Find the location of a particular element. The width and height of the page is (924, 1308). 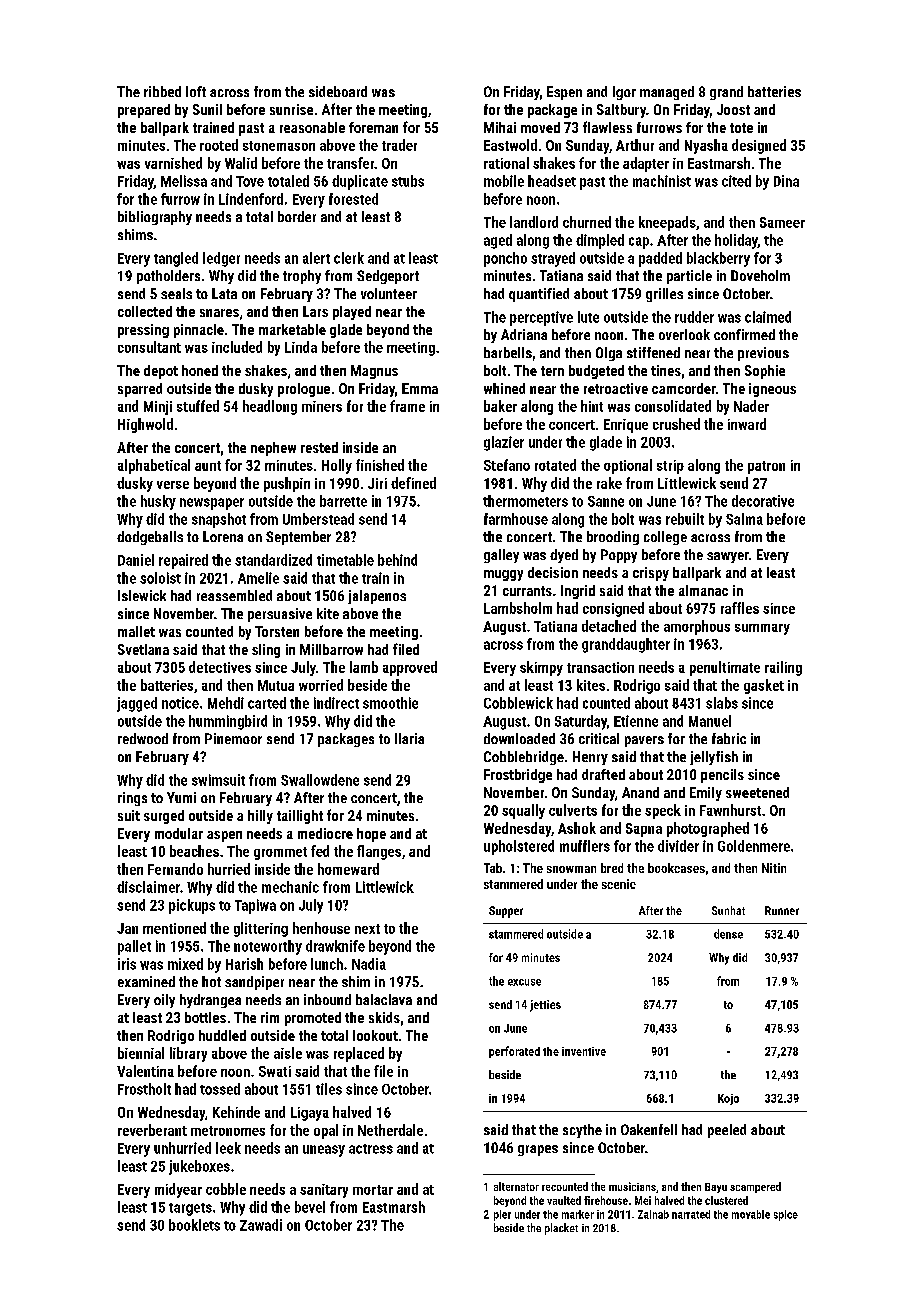

Melissa is located at coordinates (184, 181).
